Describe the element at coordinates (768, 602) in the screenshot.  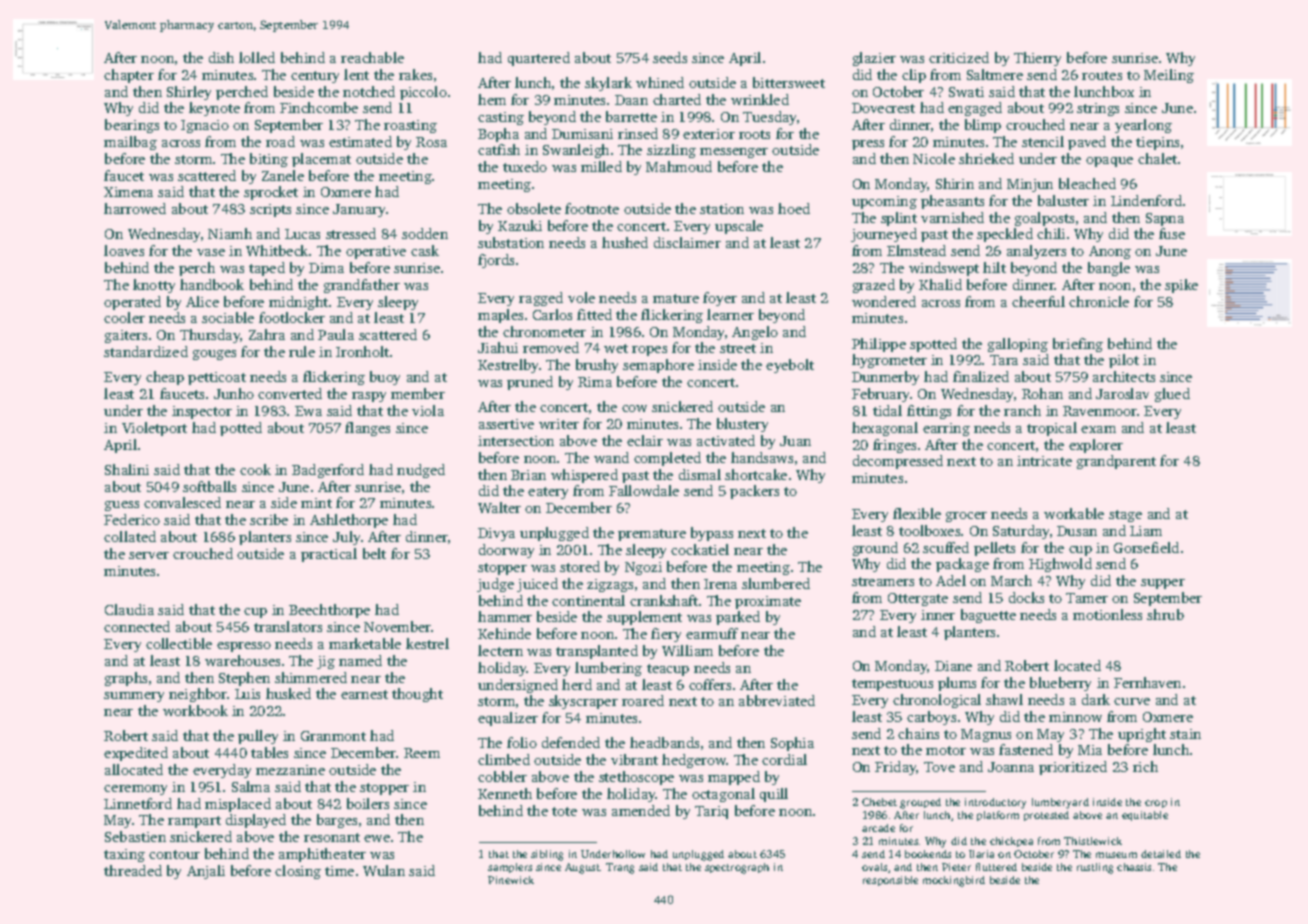
I see `proximate` at that location.
